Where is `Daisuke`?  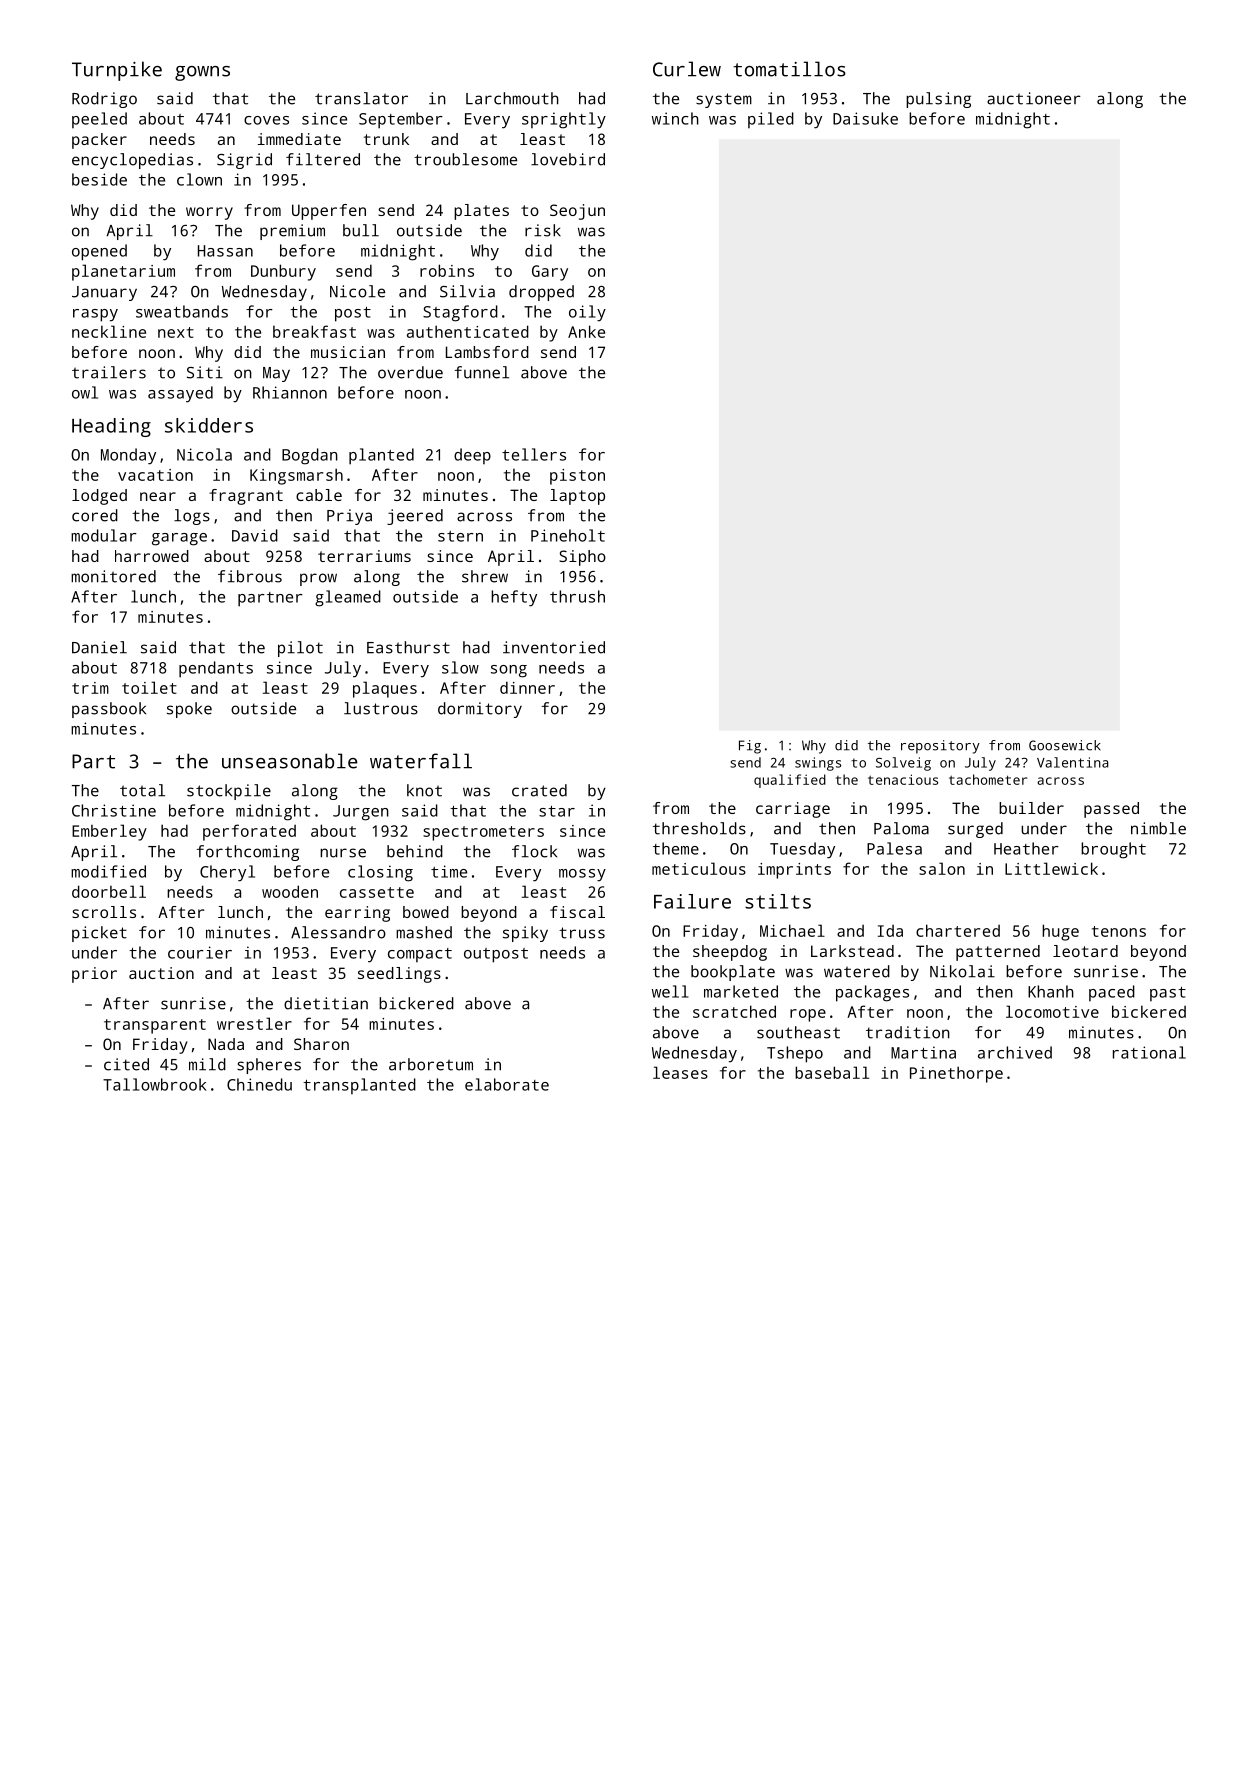 Daisuke is located at coordinates (865, 118).
